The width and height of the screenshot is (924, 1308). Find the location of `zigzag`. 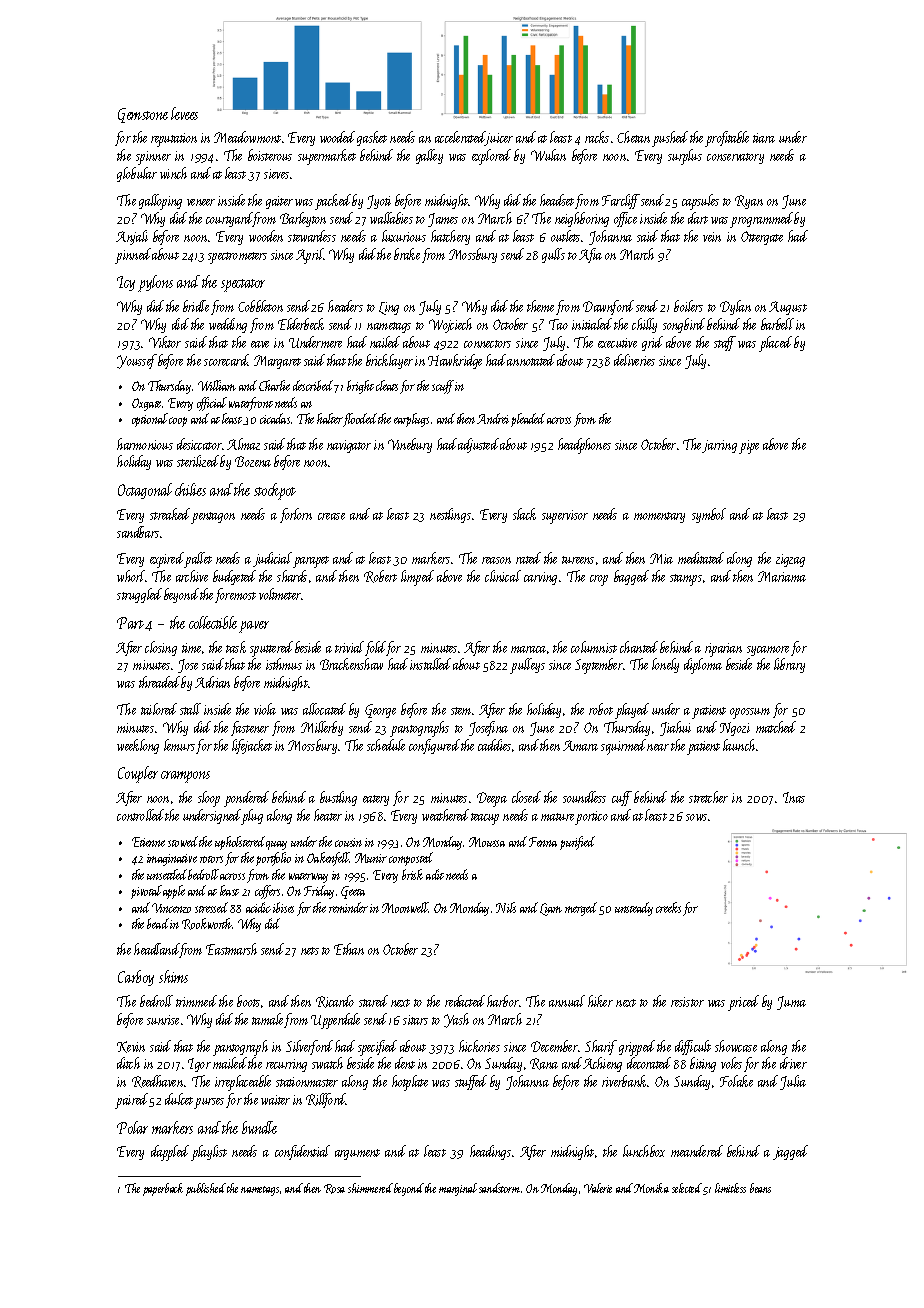

zigzag is located at coordinates (790, 560).
